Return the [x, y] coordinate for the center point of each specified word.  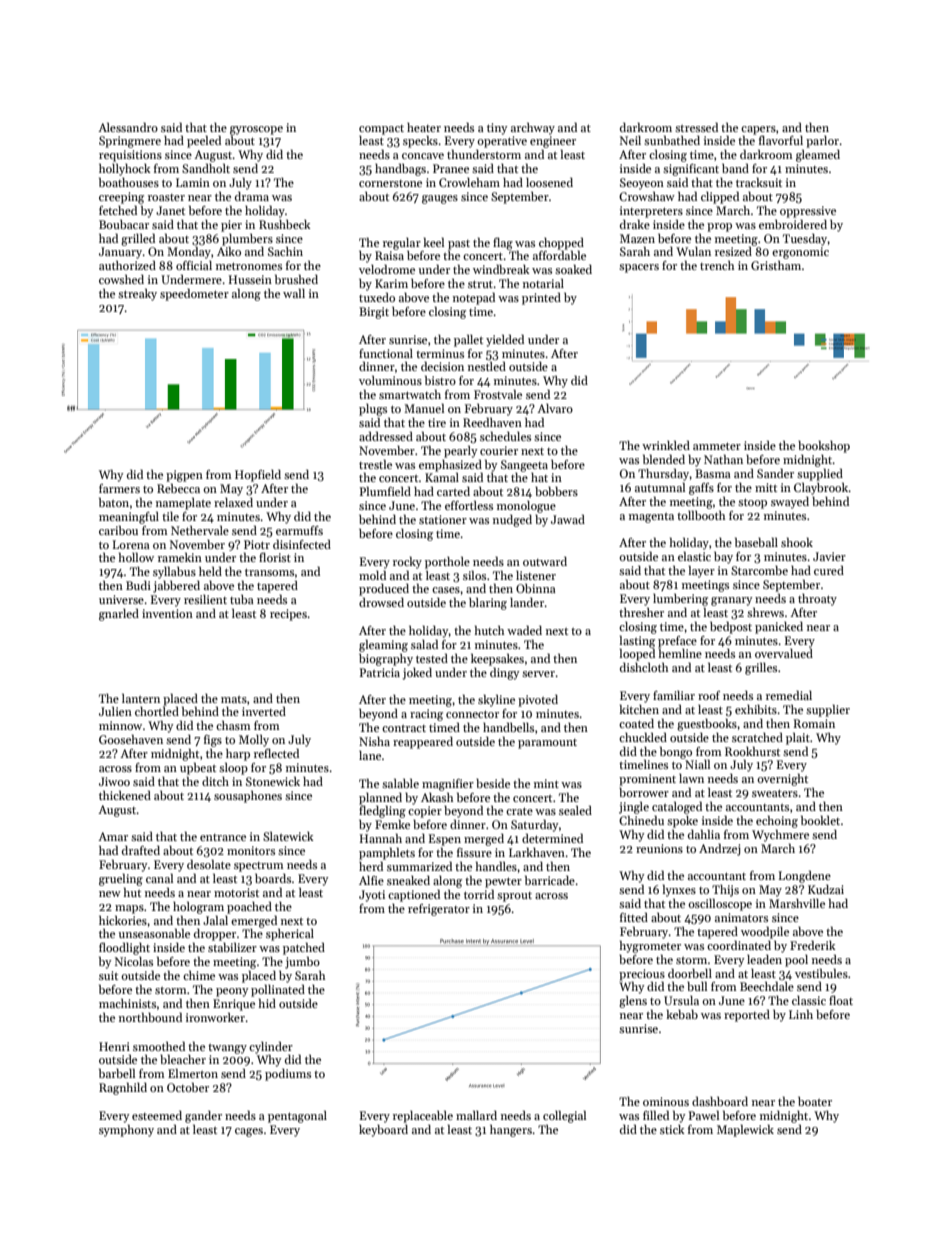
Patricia [380, 672]
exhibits [756, 709]
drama [252, 196]
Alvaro [555, 408]
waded [524, 630]
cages [249, 1132]
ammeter [717, 446]
